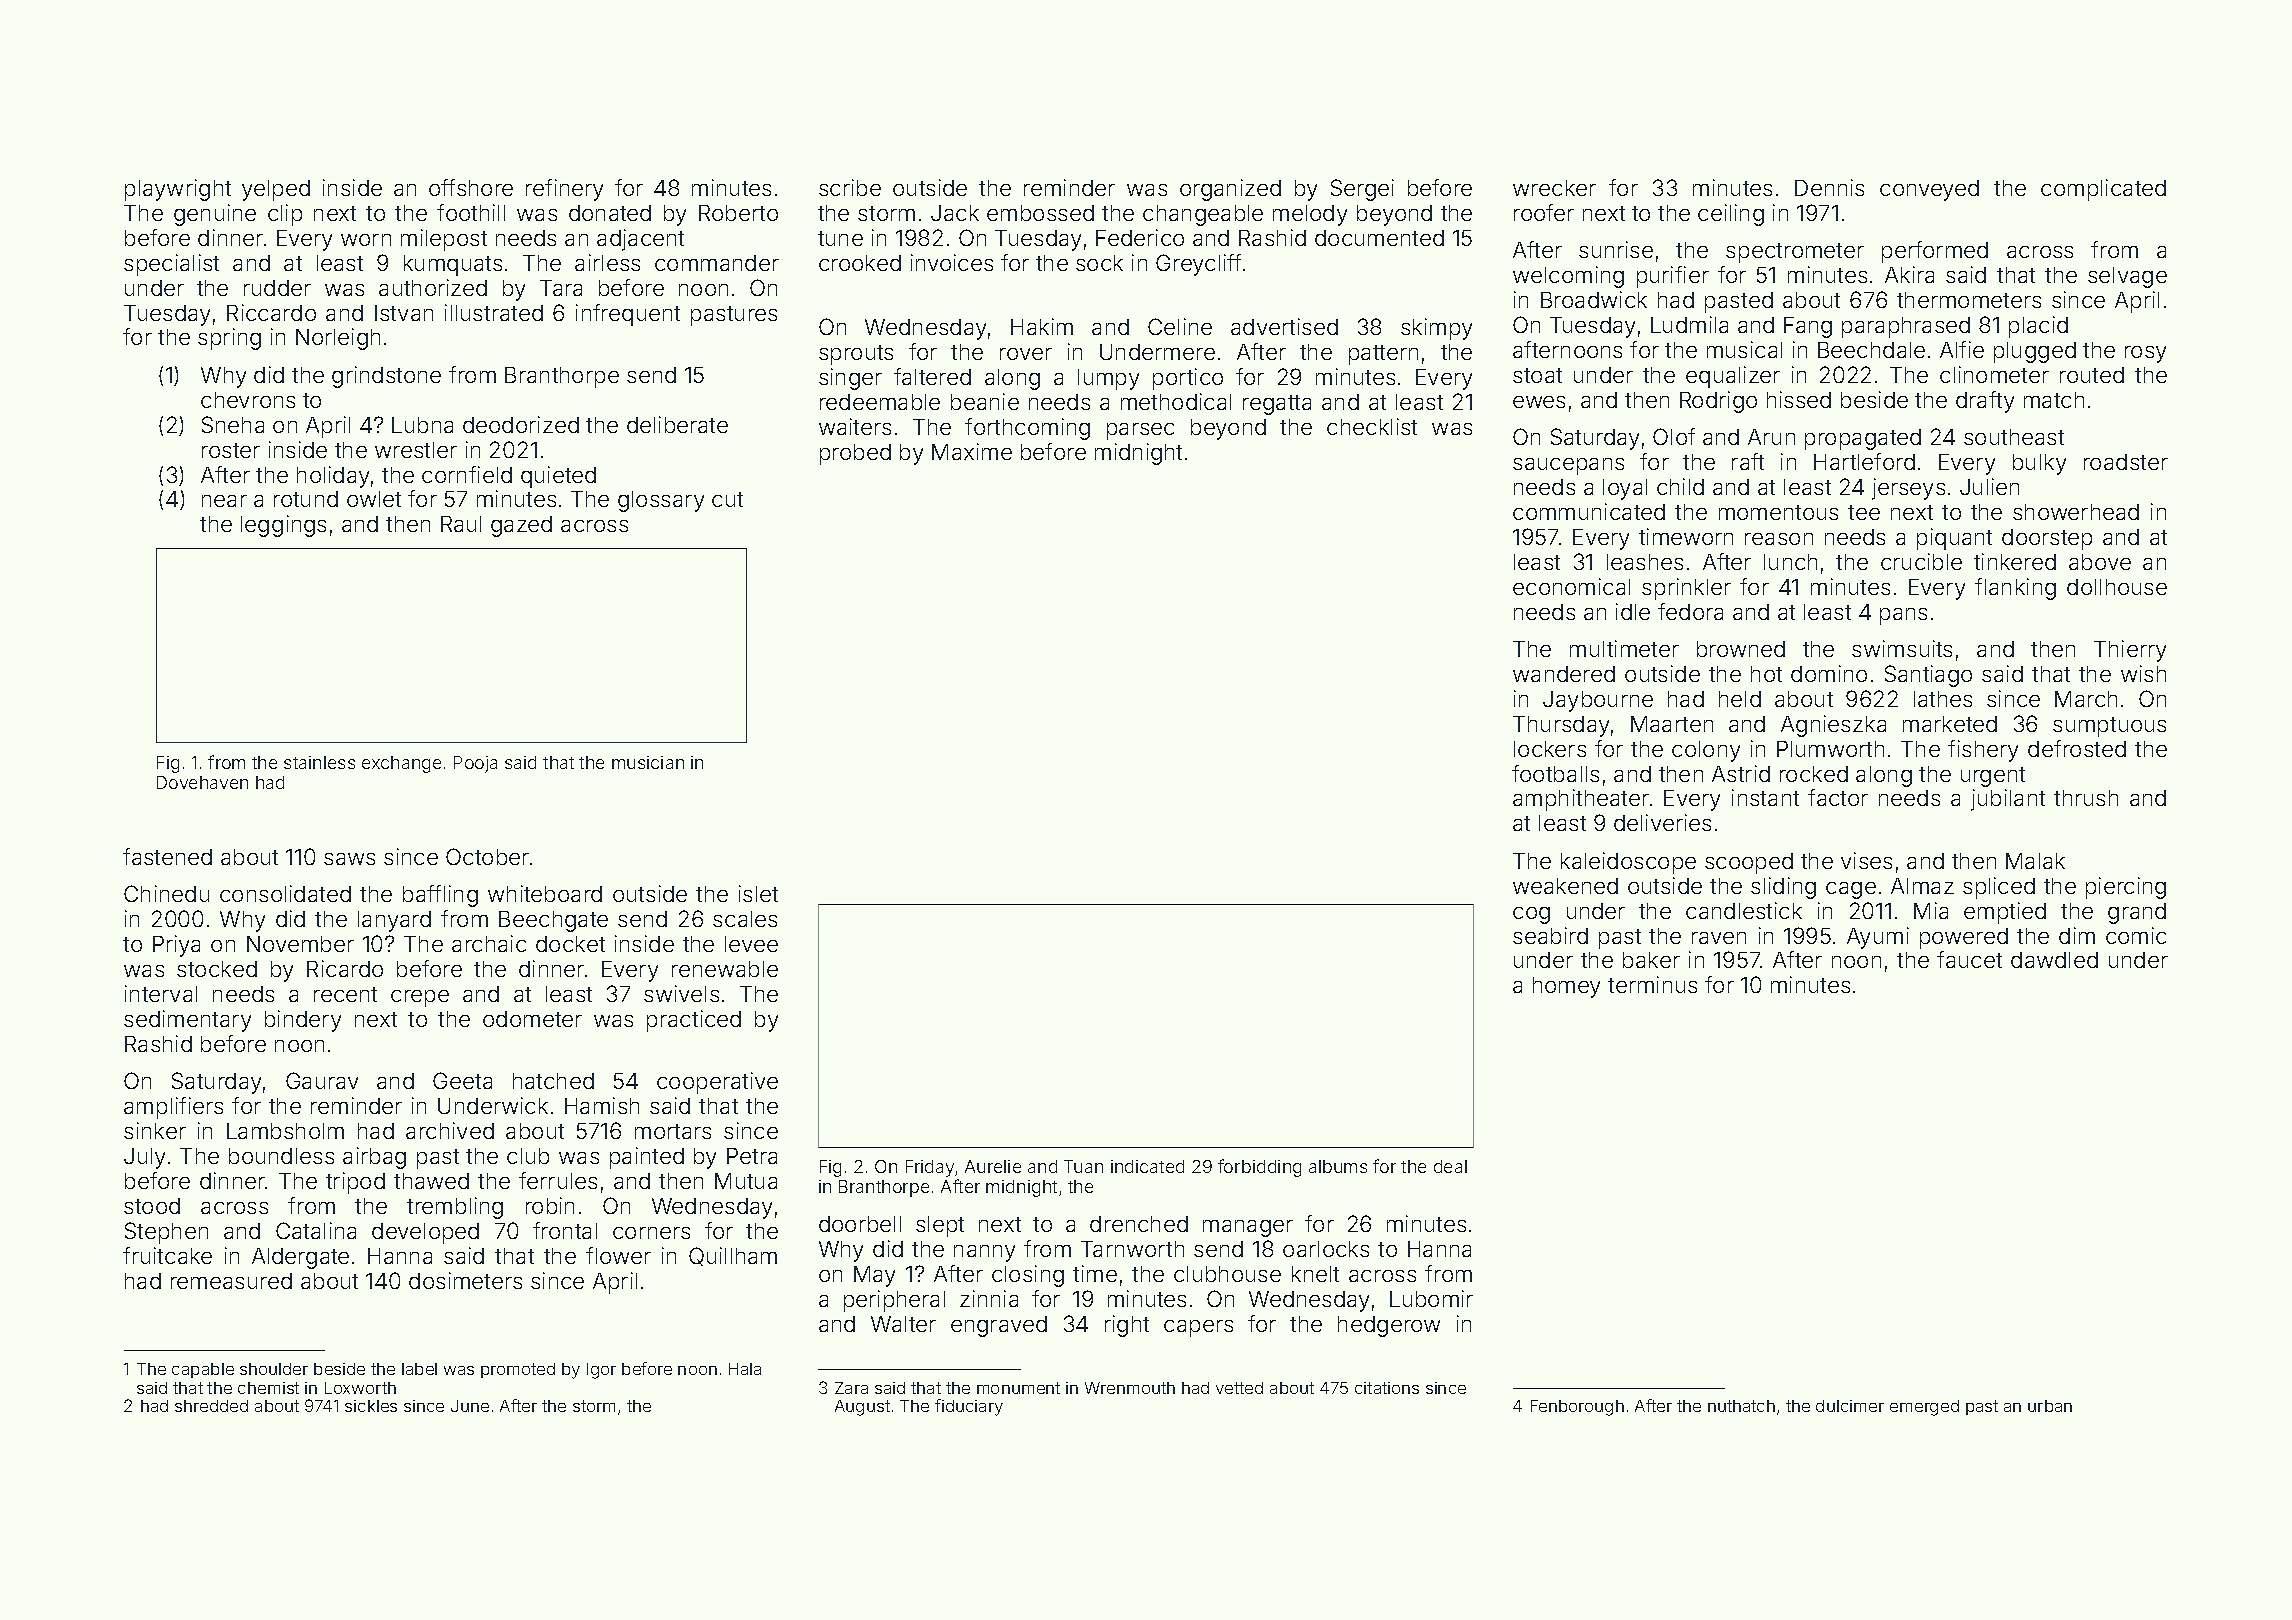 The height and width of the screenshot is (1620, 2292). Describe the element at coordinates (972, 451) in the screenshot. I see `Maxime` at that location.
